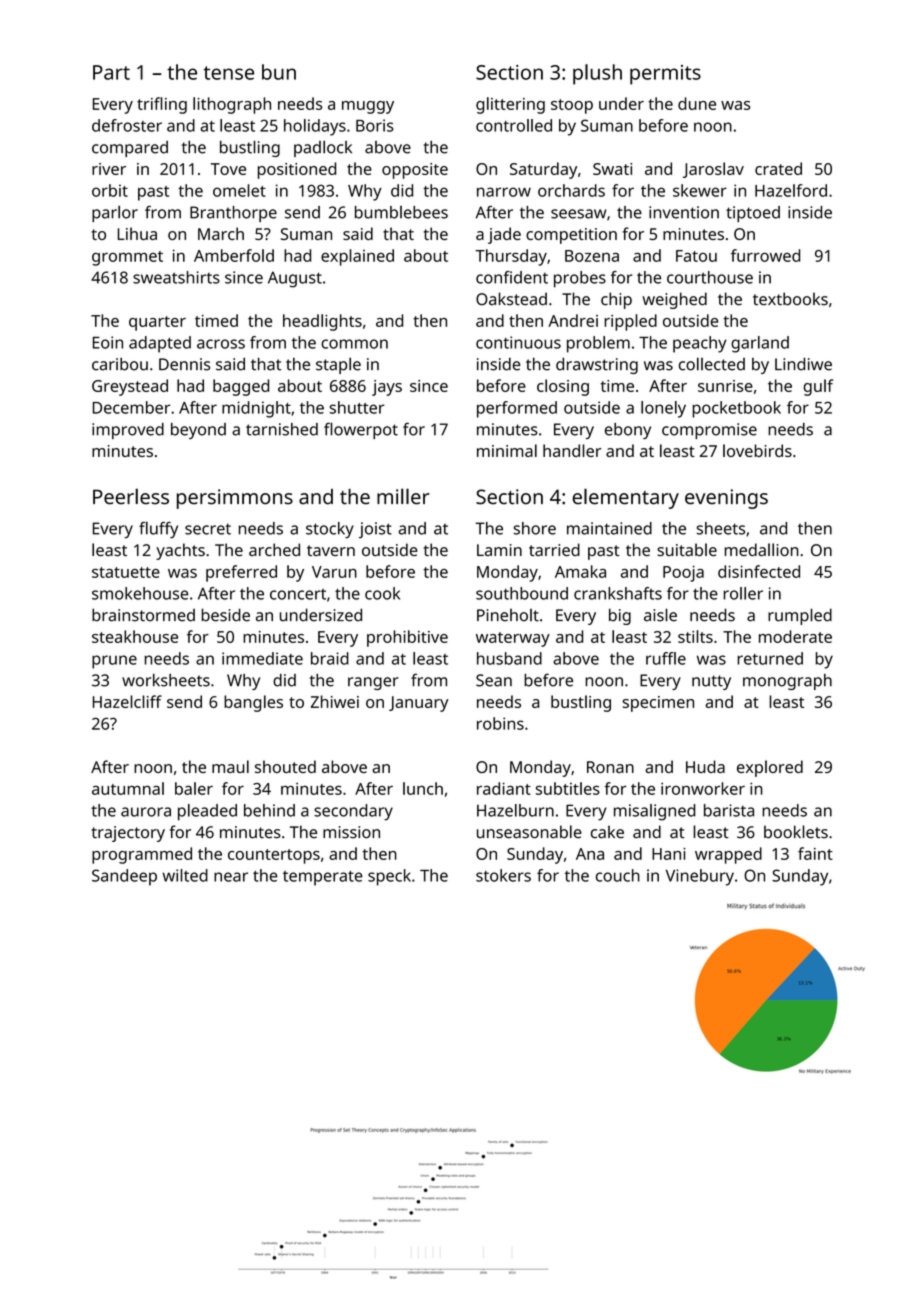 The height and width of the screenshot is (1308, 924). What do you see at coordinates (234, 255) in the screenshot?
I see `Amberfold` at bounding box center [234, 255].
